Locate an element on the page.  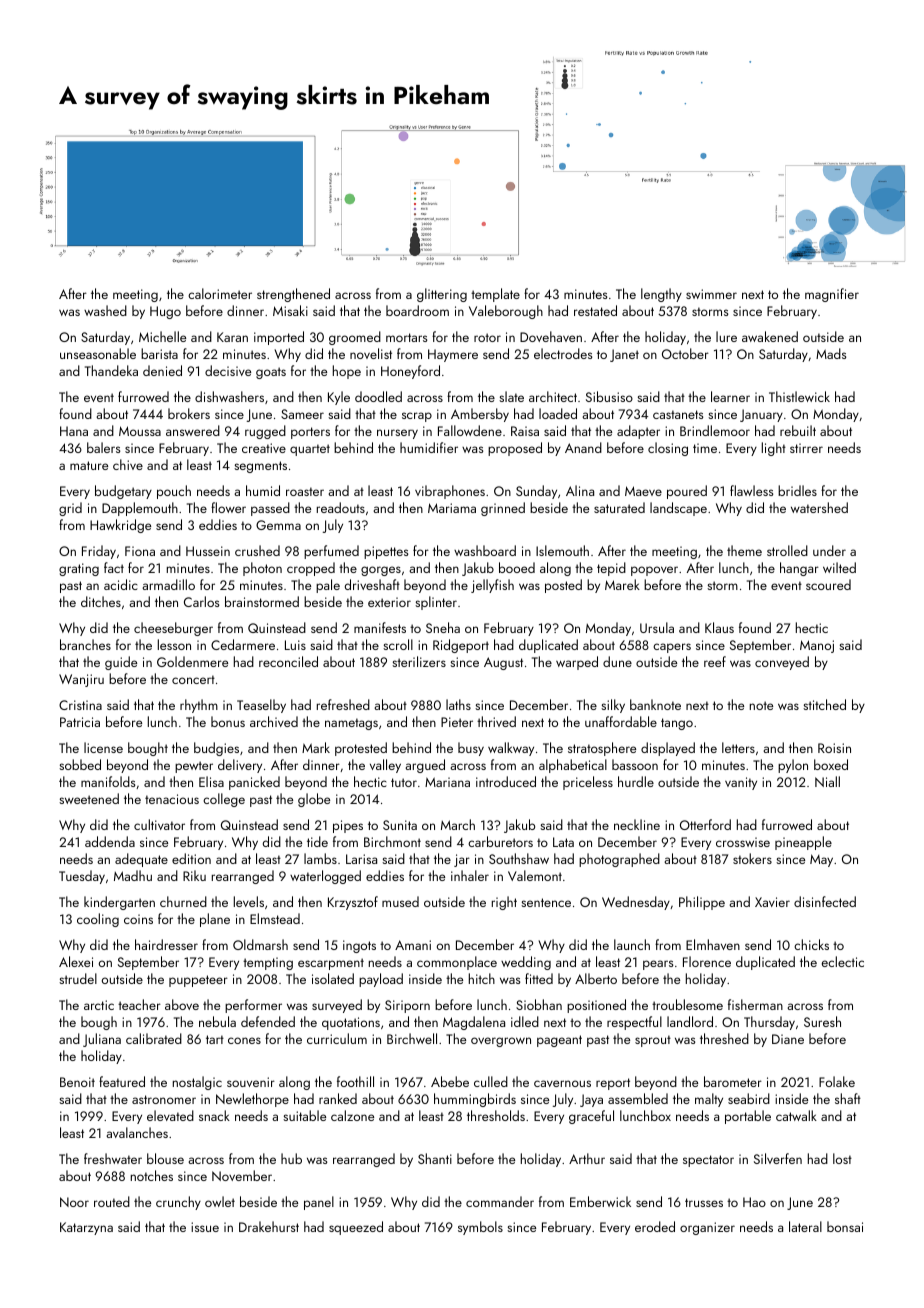
Katarzyna is located at coordinates (86, 1228).
